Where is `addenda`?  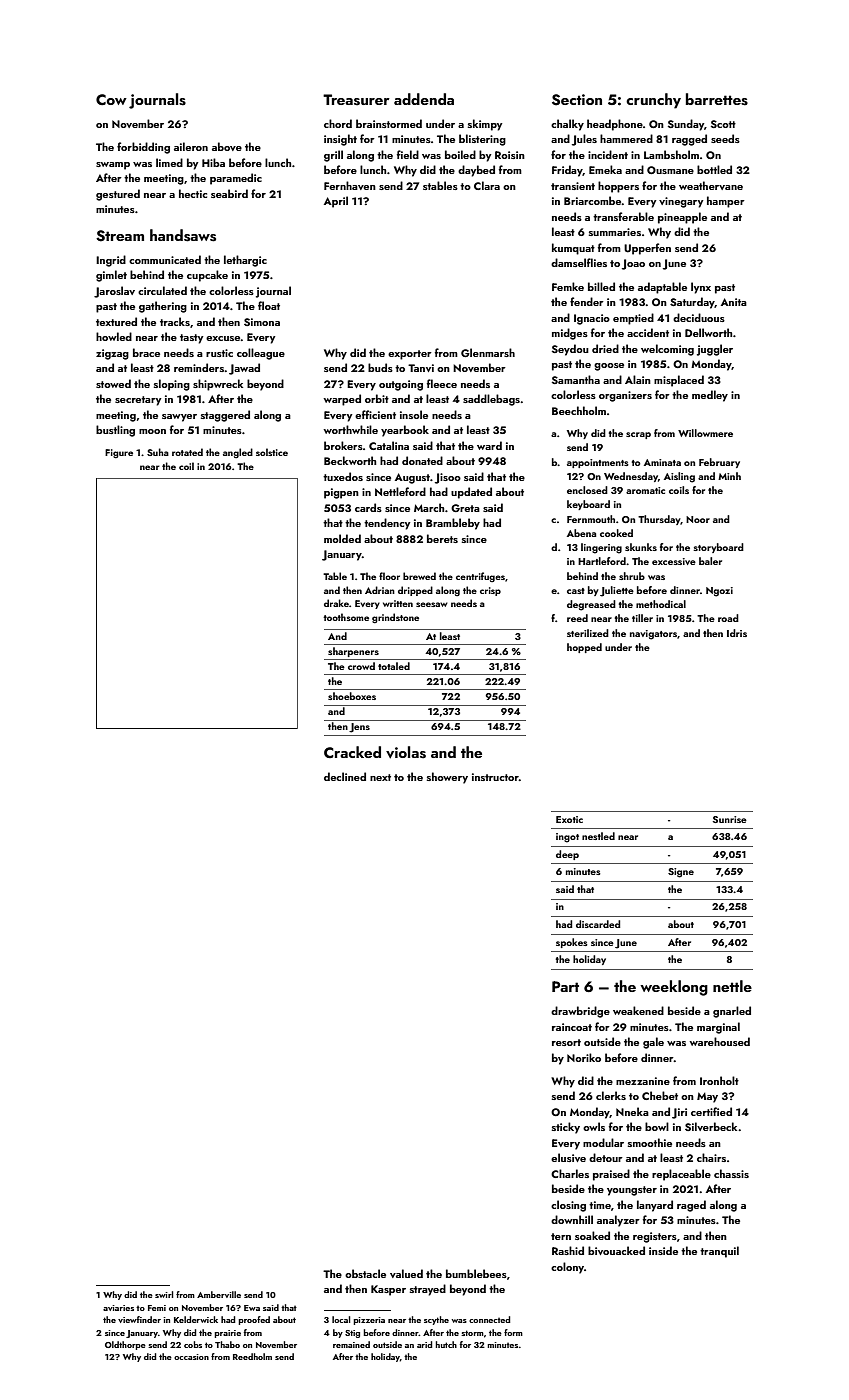 addenda is located at coordinates (424, 99).
